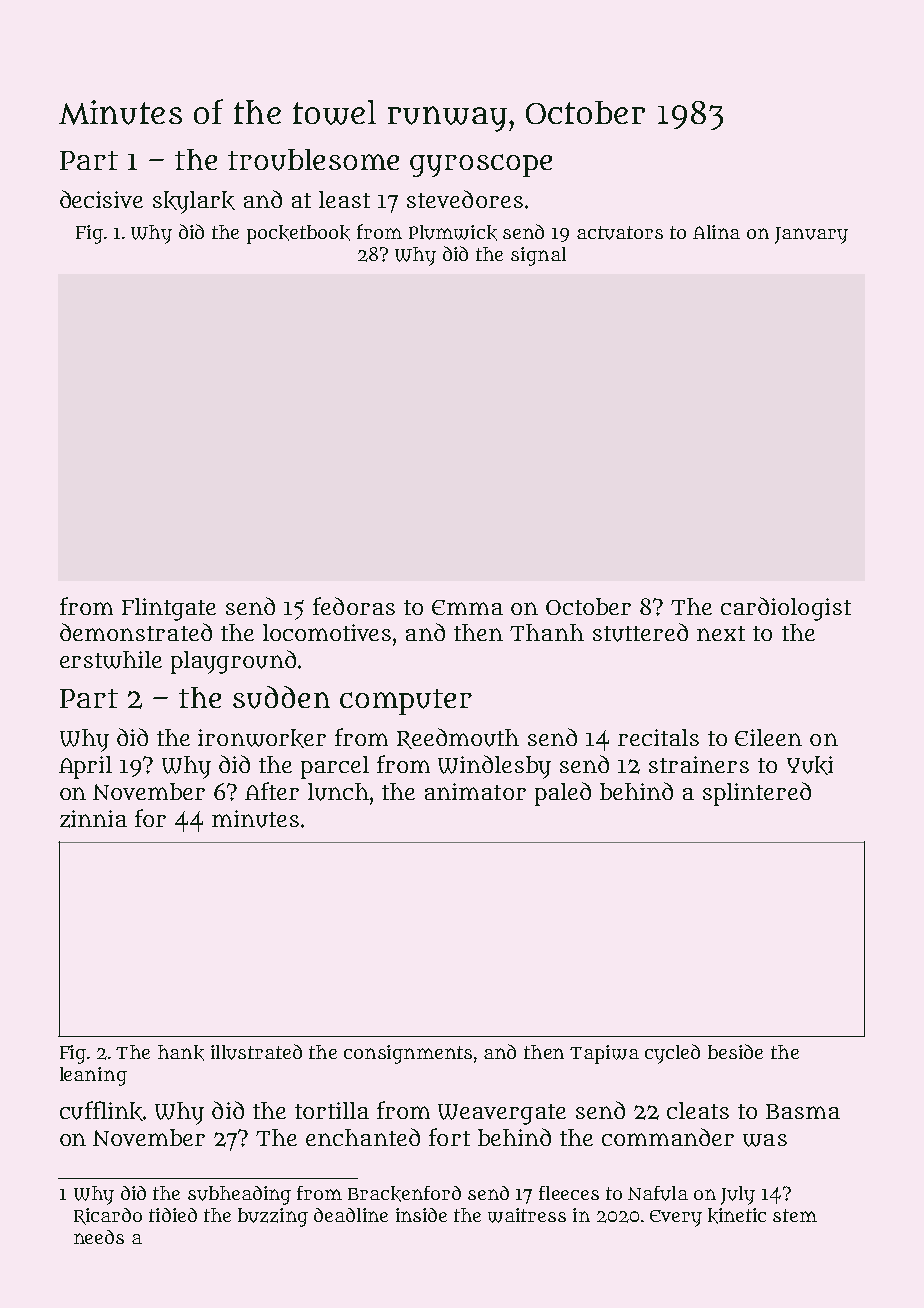 The width and height of the screenshot is (924, 1308). Describe the element at coordinates (721, 633) in the screenshot. I see `next` at that location.
